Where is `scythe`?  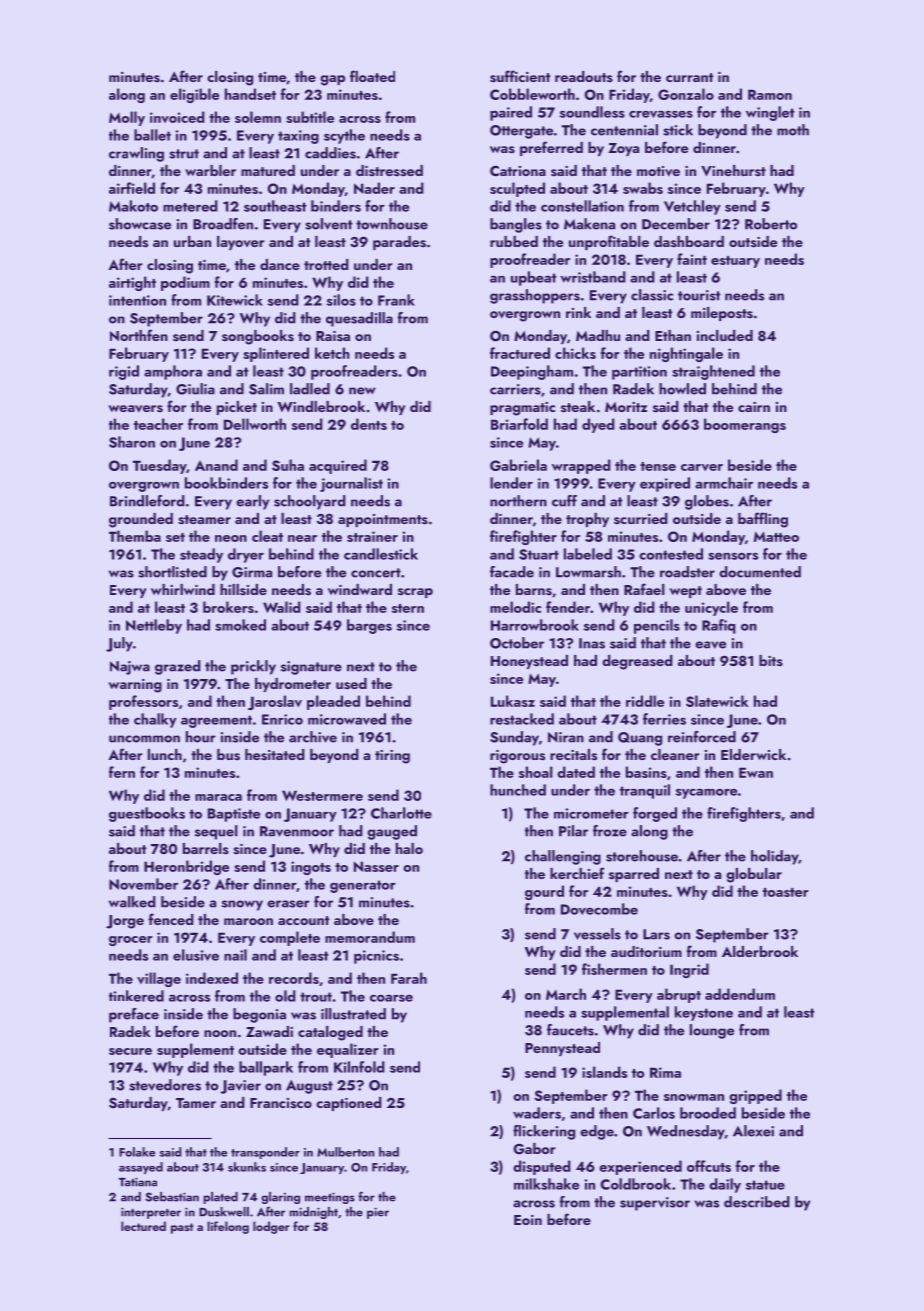 scythe is located at coordinates (344, 136).
